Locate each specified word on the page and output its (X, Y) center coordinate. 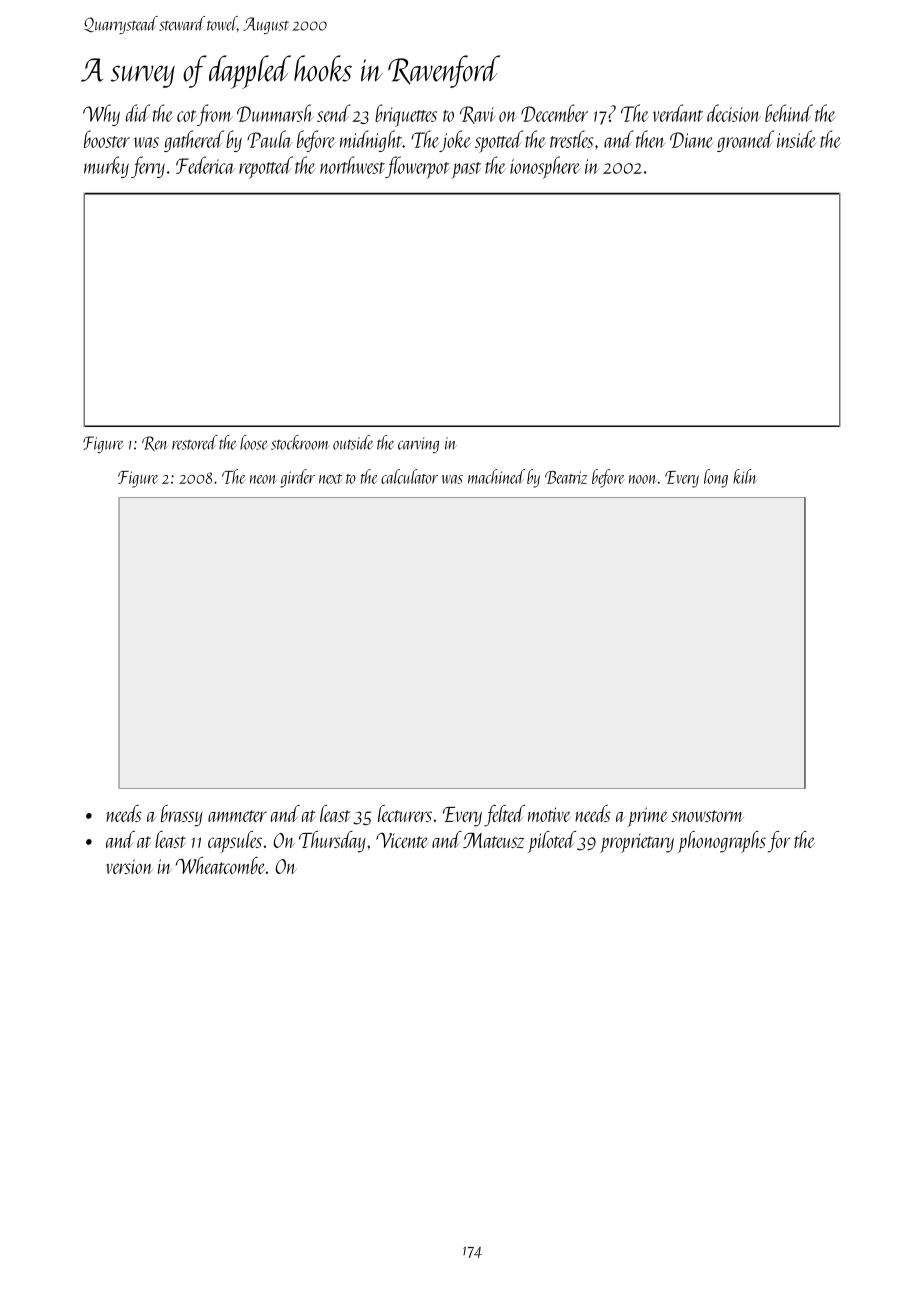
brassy (182, 816)
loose (254, 442)
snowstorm (707, 816)
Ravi (478, 115)
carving (418, 445)
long (716, 478)
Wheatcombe (220, 865)
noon (643, 479)
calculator (409, 476)
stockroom (300, 442)
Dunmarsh (275, 113)
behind (789, 113)
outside (353, 442)
